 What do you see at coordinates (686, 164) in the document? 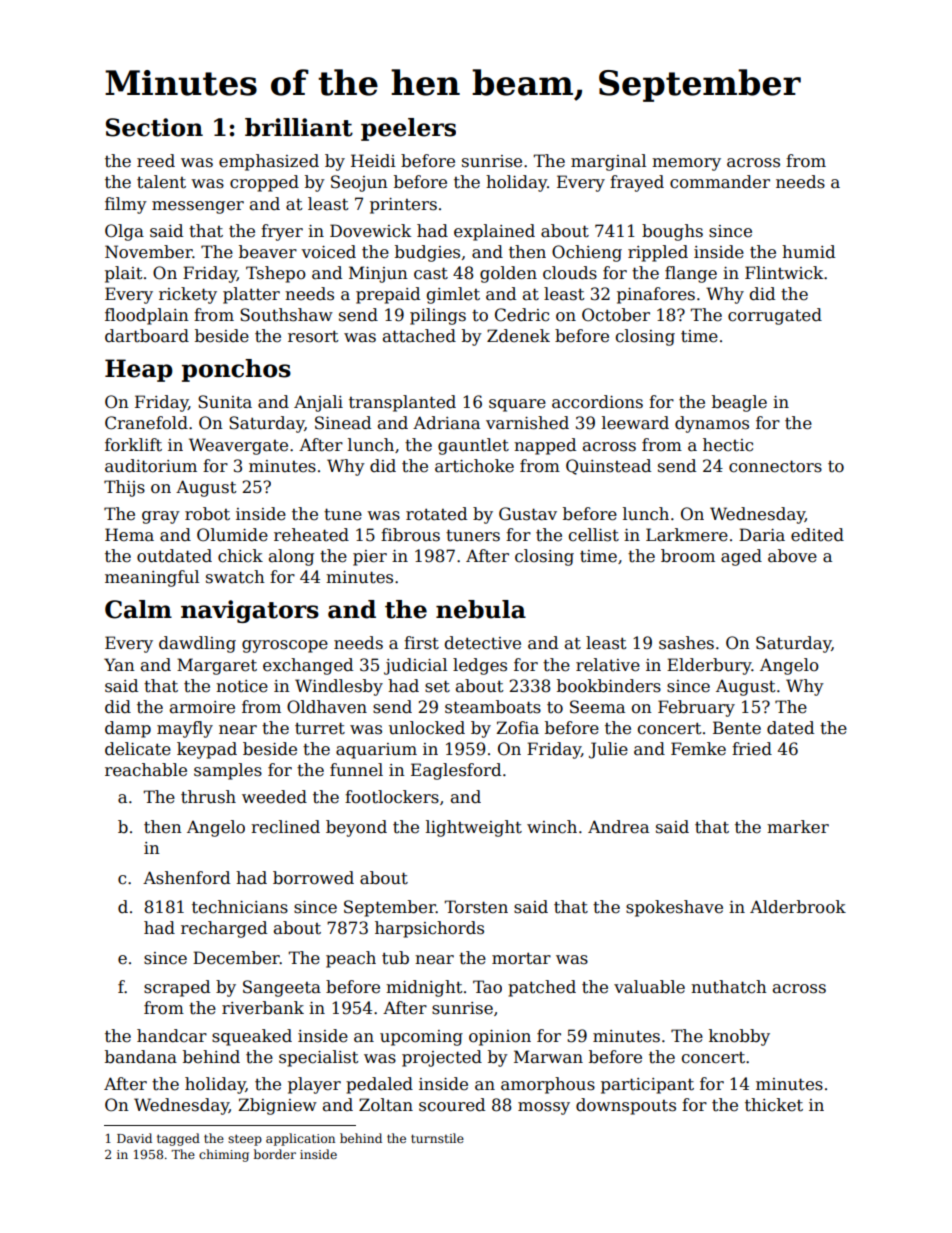
I see `memory` at bounding box center [686, 164].
